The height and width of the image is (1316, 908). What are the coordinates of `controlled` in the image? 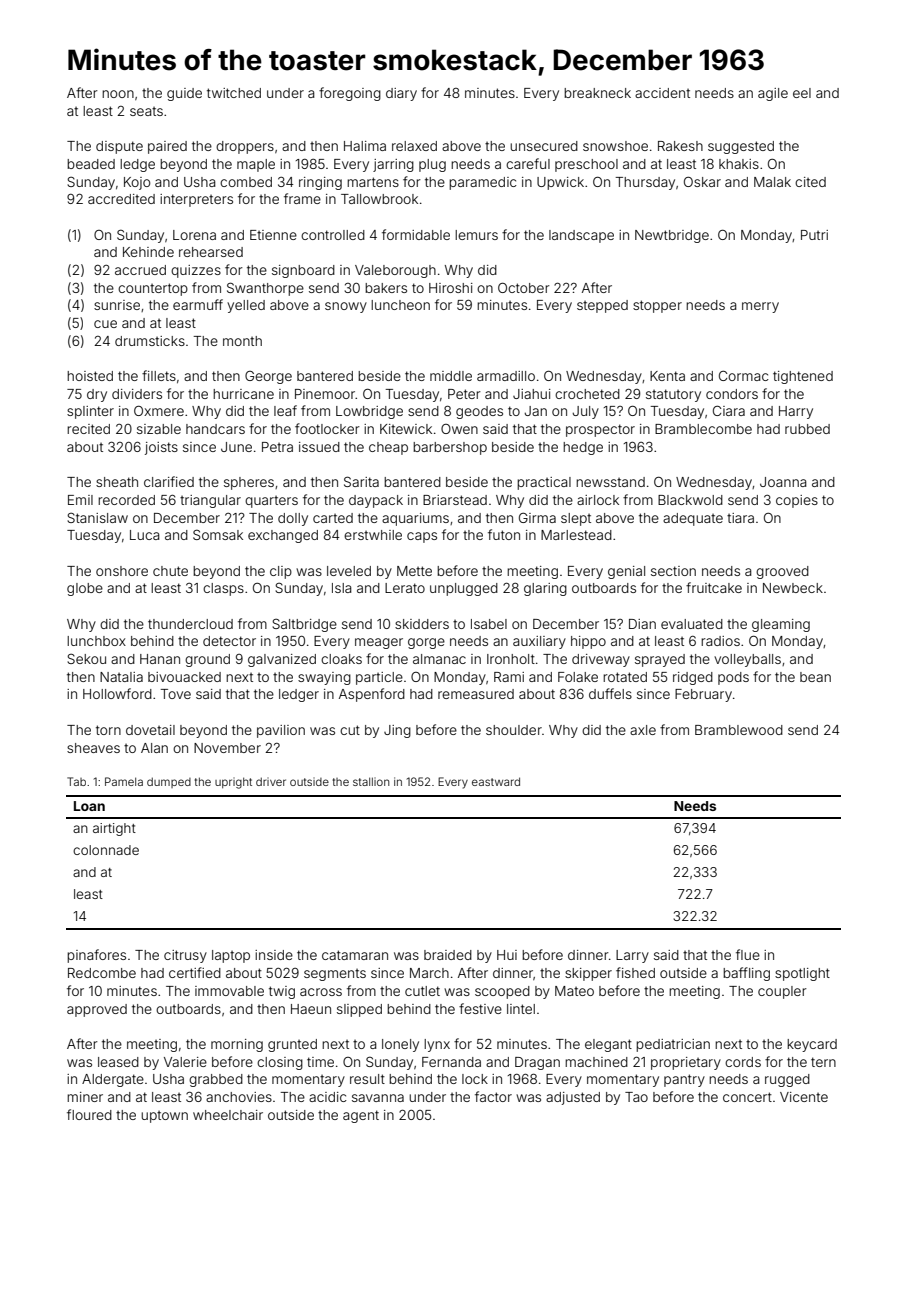 It's located at (333, 235).
